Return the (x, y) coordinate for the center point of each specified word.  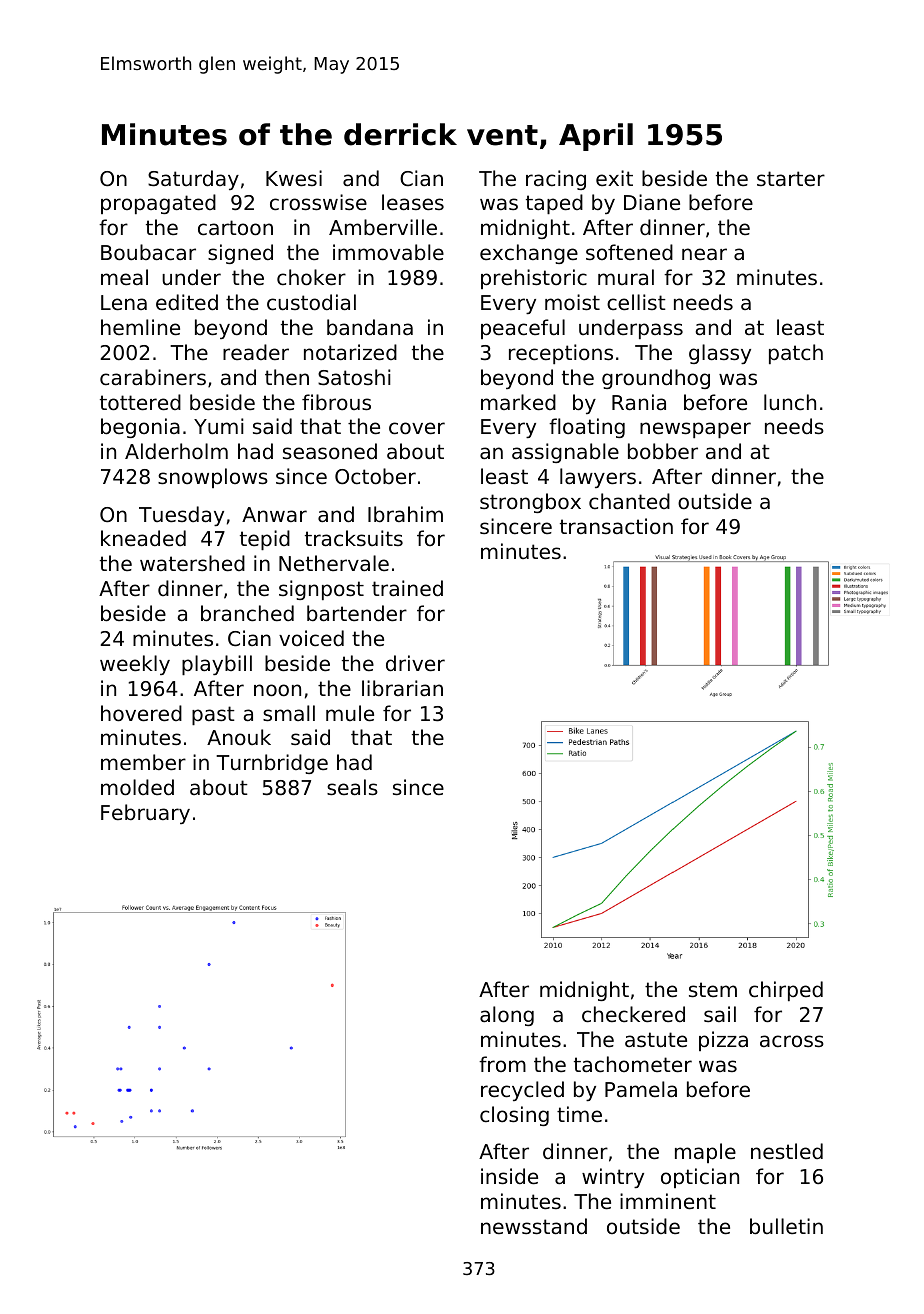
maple (705, 1153)
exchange (529, 254)
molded (137, 787)
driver (415, 663)
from (502, 1064)
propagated (158, 204)
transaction (616, 526)
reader (256, 352)
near (704, 254)
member (143, 762)
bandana (370, 327)
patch (796, 354)
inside (509, 1176)
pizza (723, 1041)
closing (514, 1116)
